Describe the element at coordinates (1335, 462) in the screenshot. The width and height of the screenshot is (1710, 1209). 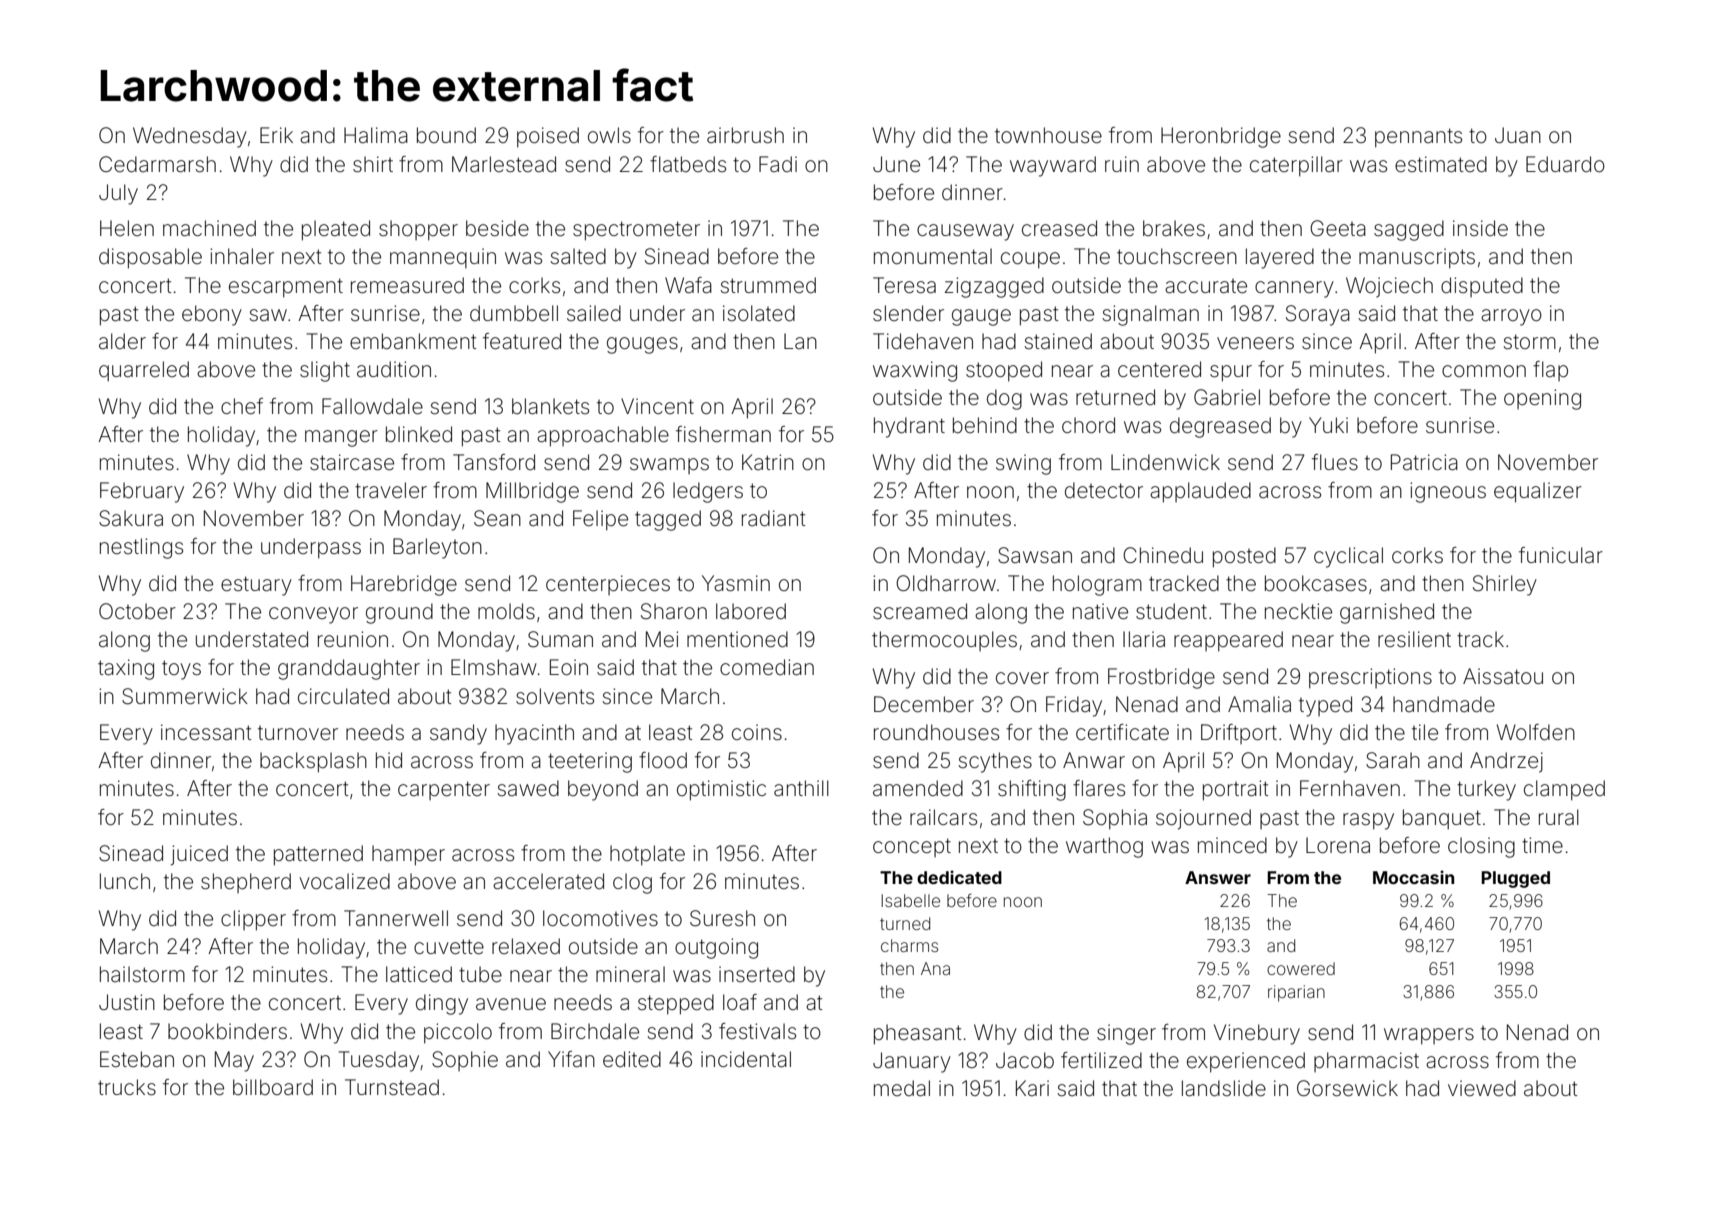
I see `flues` at that location.
